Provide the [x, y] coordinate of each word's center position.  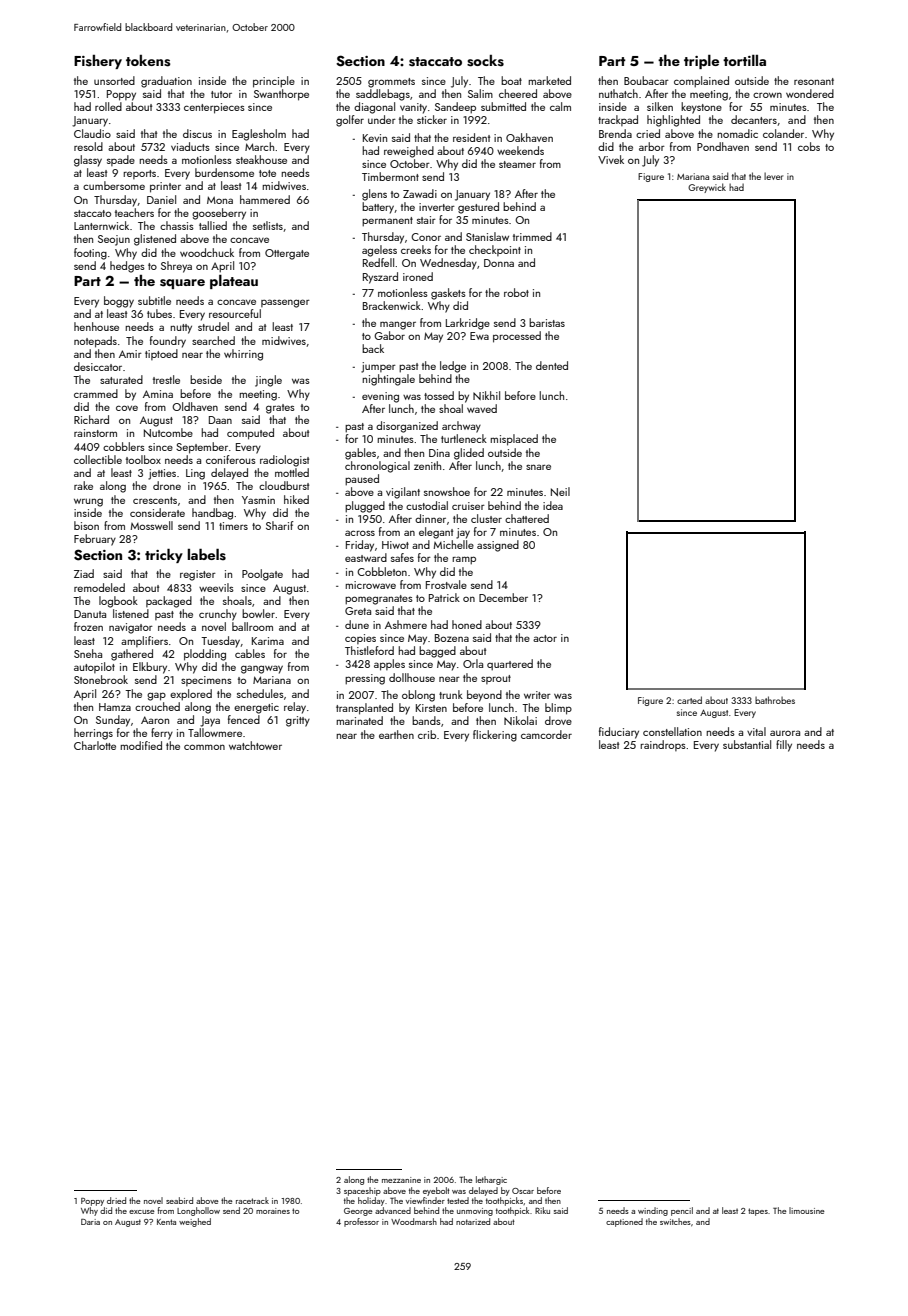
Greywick [707, 188]
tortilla [744, 60]
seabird [179, 1200]
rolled [108, 106]
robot [516, 292]
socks [485, 61]
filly [784, 746]
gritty [298, 721]
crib [427, 734]
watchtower [255, 745]
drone [167, 485]
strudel [213, 326]
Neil [560, 491]
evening [380, 397]
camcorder [546, 734]
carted [689, 700]
